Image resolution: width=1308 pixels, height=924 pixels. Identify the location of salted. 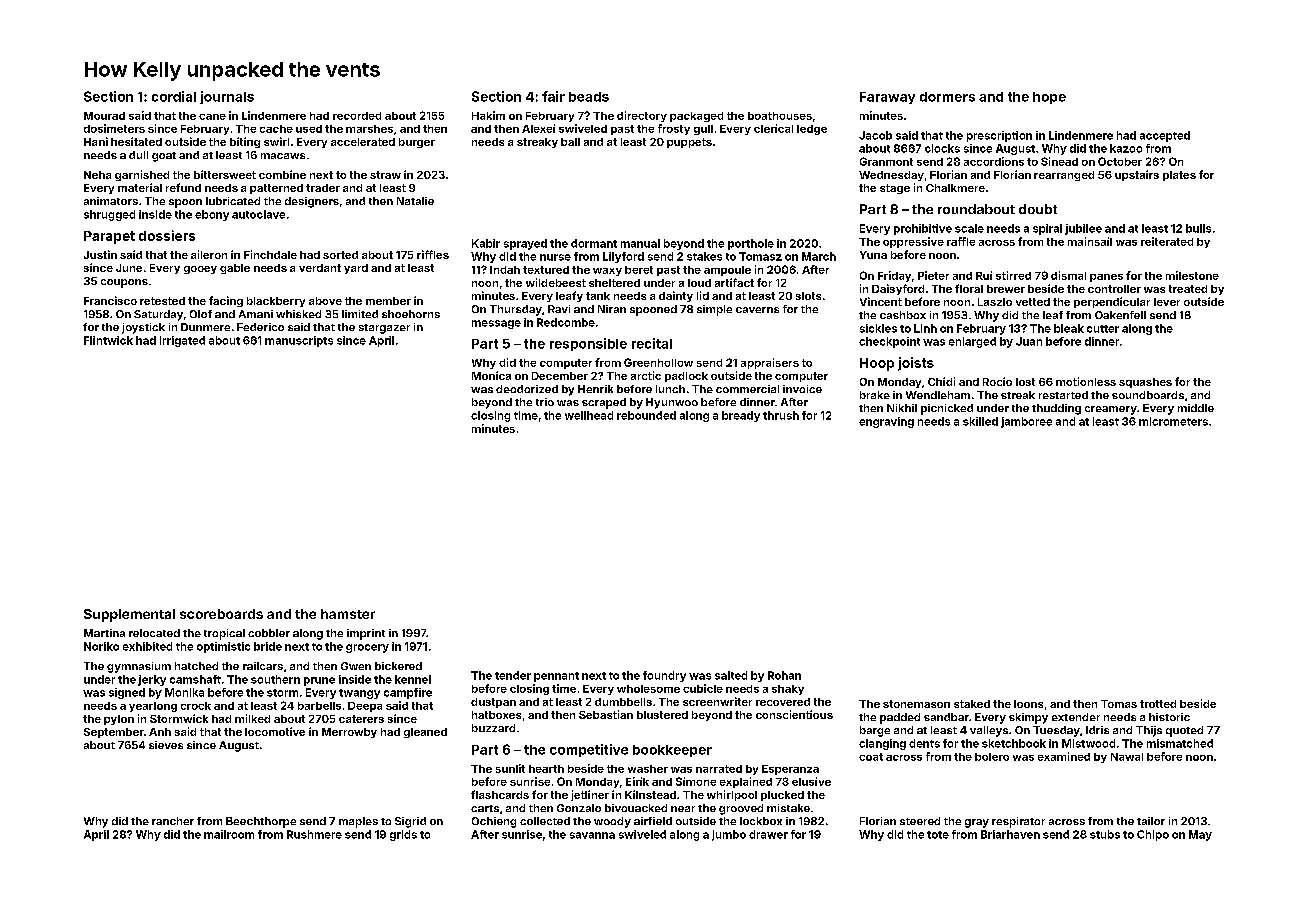
(731, 675).
